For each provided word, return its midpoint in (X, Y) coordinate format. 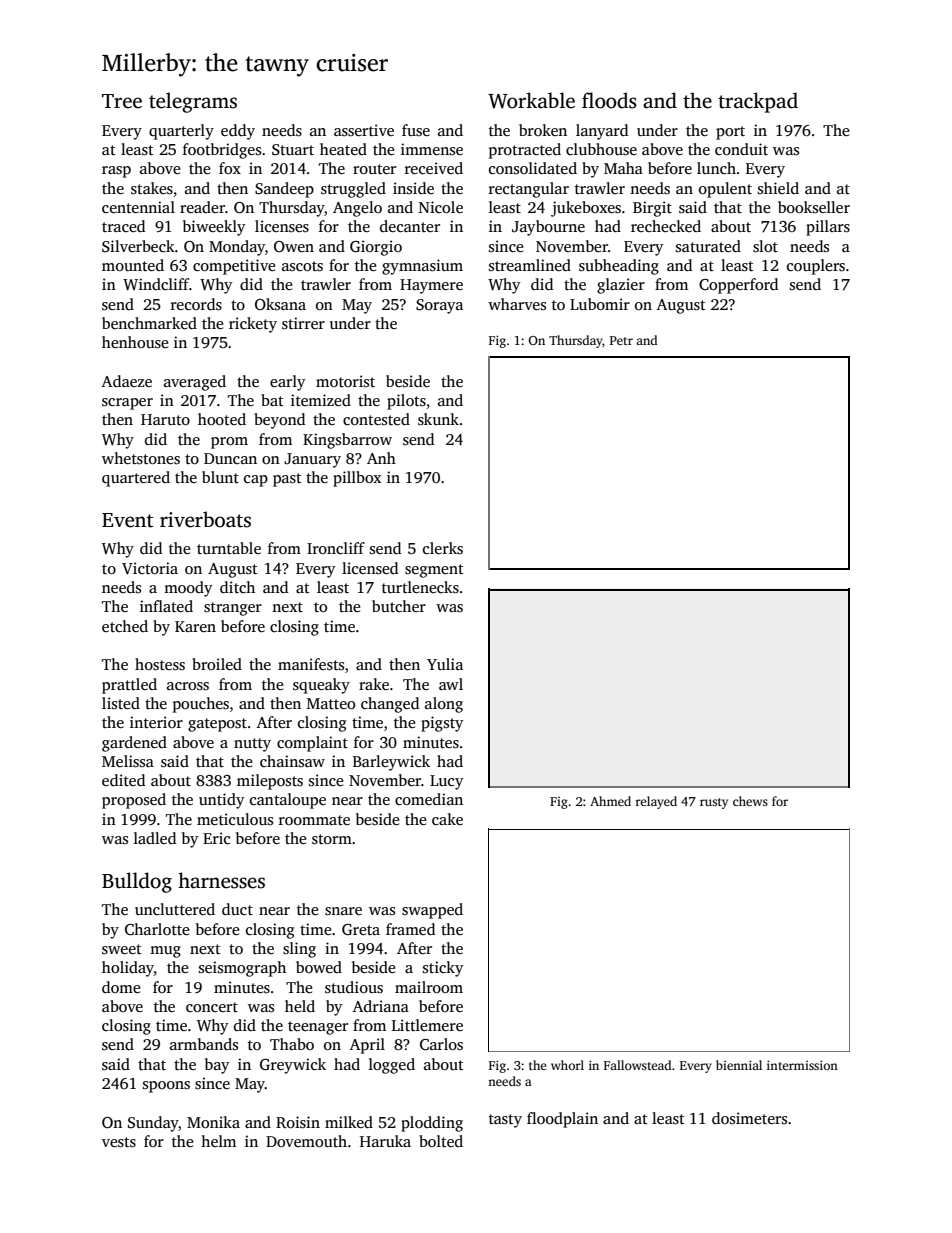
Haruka (385, 1141)
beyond (279, 421)
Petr (621, 340)
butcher (399, 606)
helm (218, 1141)
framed (410, 929)
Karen (195, 626)
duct (237, 909)
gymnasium (422, 267)
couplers (816, 267)
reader (202, 207)
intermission (802, 1065)
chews (750, 801)
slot (765, 246)
